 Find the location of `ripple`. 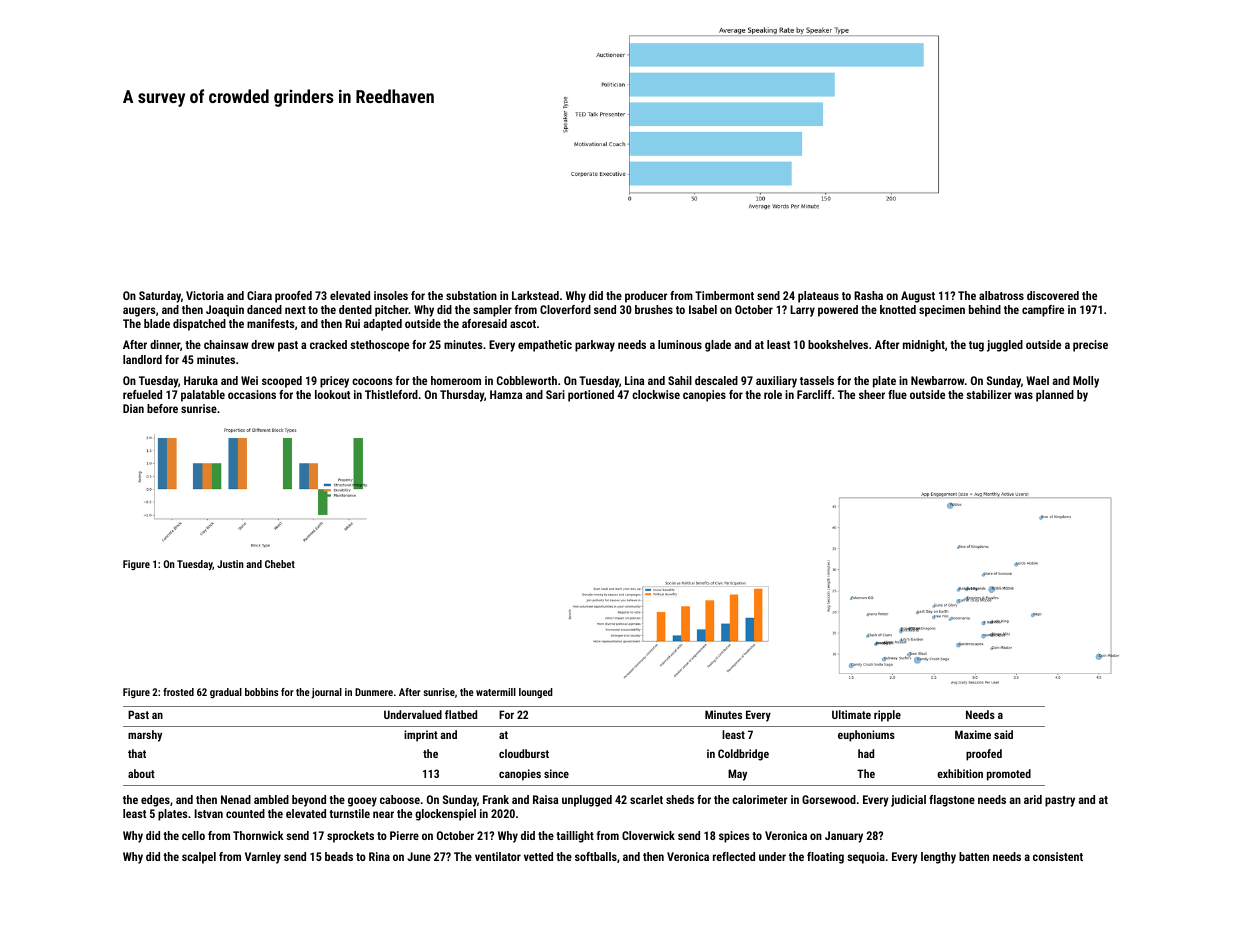

ripple is located at coordinates (887, 716).
